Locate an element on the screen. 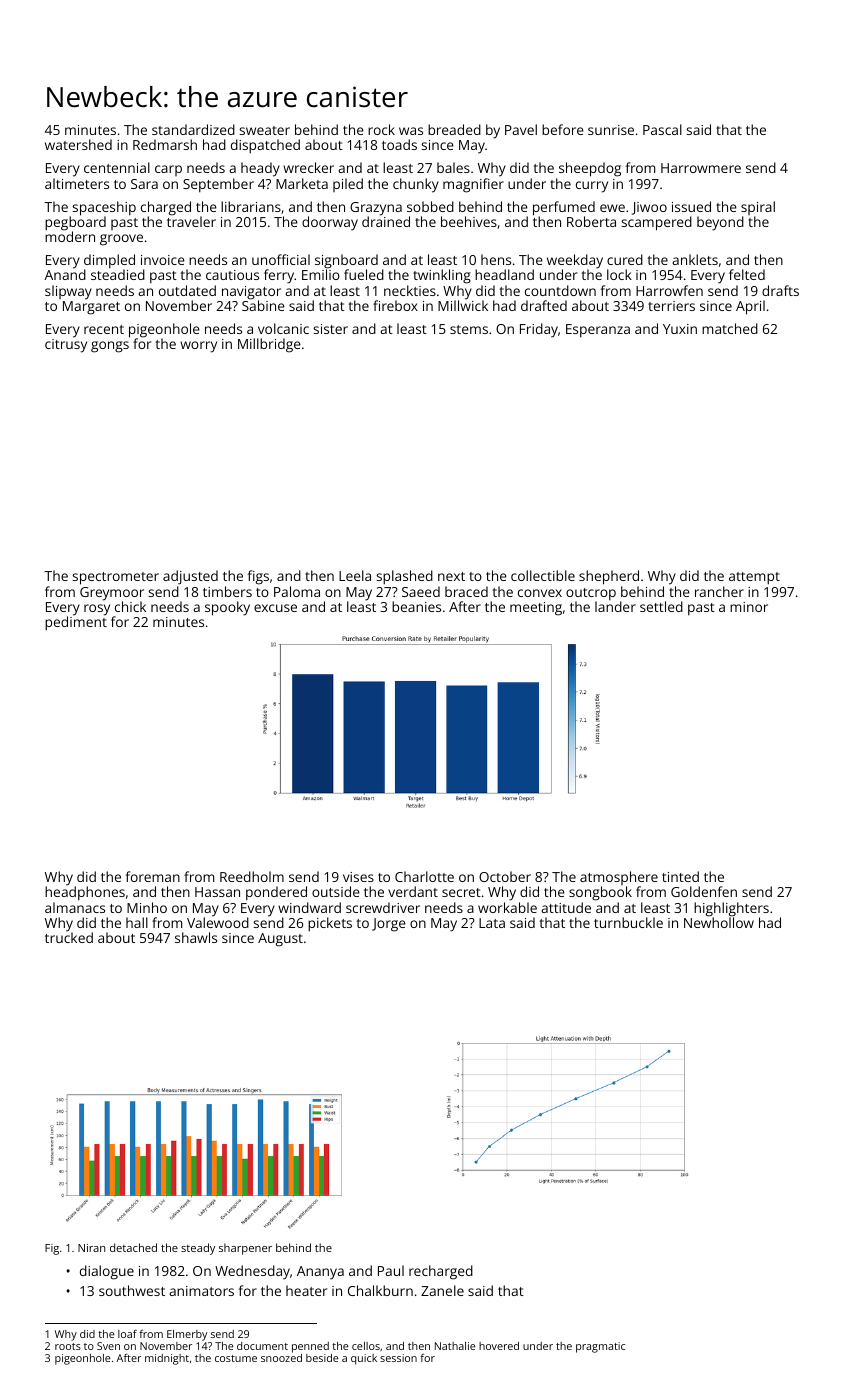 Image resolution: width=849 pixels, height=1400 pixels. roots is located at coordinates (68, 1346).
